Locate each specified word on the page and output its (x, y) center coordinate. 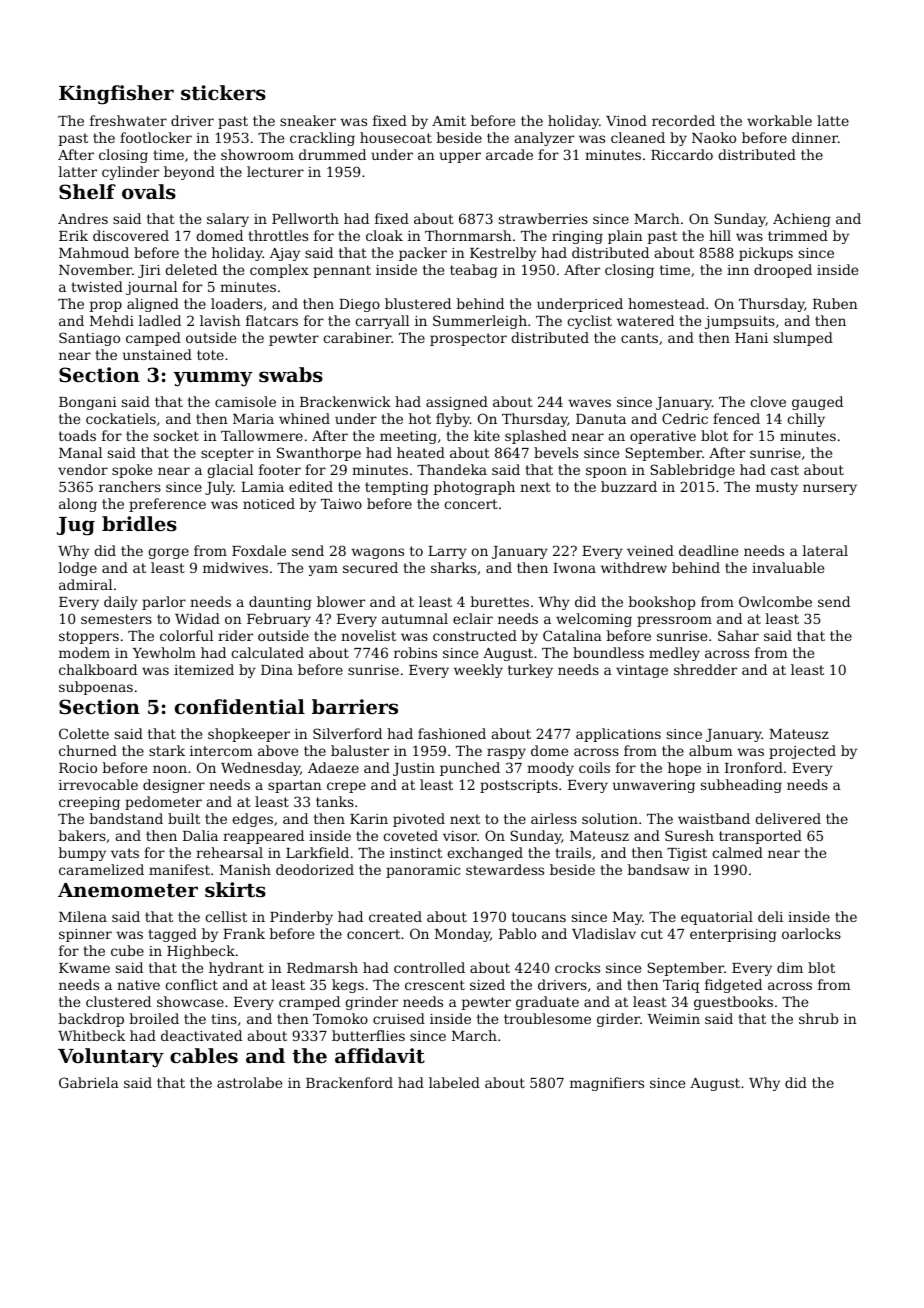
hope (684, 769)
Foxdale (259, 550)
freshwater (128, 120)
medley (674, 654)
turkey (530, 671)
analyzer (544, 139)
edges (252, 820)
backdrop (91, 1020)
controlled (429, 967)
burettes (500, 601)
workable (779, 120)
